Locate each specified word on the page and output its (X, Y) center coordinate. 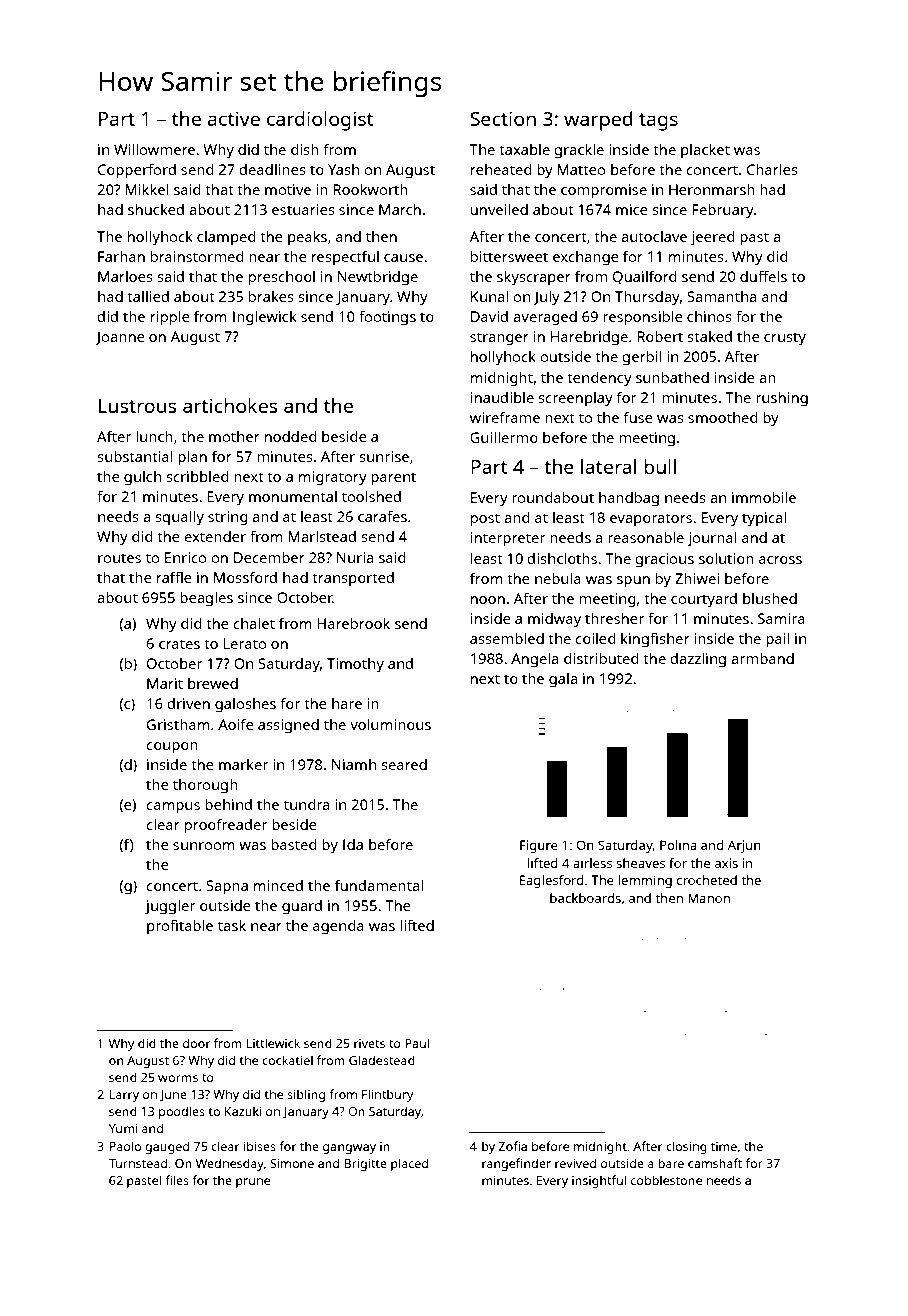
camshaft (715, 1163)
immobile (764, 497)
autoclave (654, 236)
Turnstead (137, 1163)
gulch (142, 478)
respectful (345, 258)
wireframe (505, 417)
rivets (369, 1043)
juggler (170, 907)
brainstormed (197, 256)
